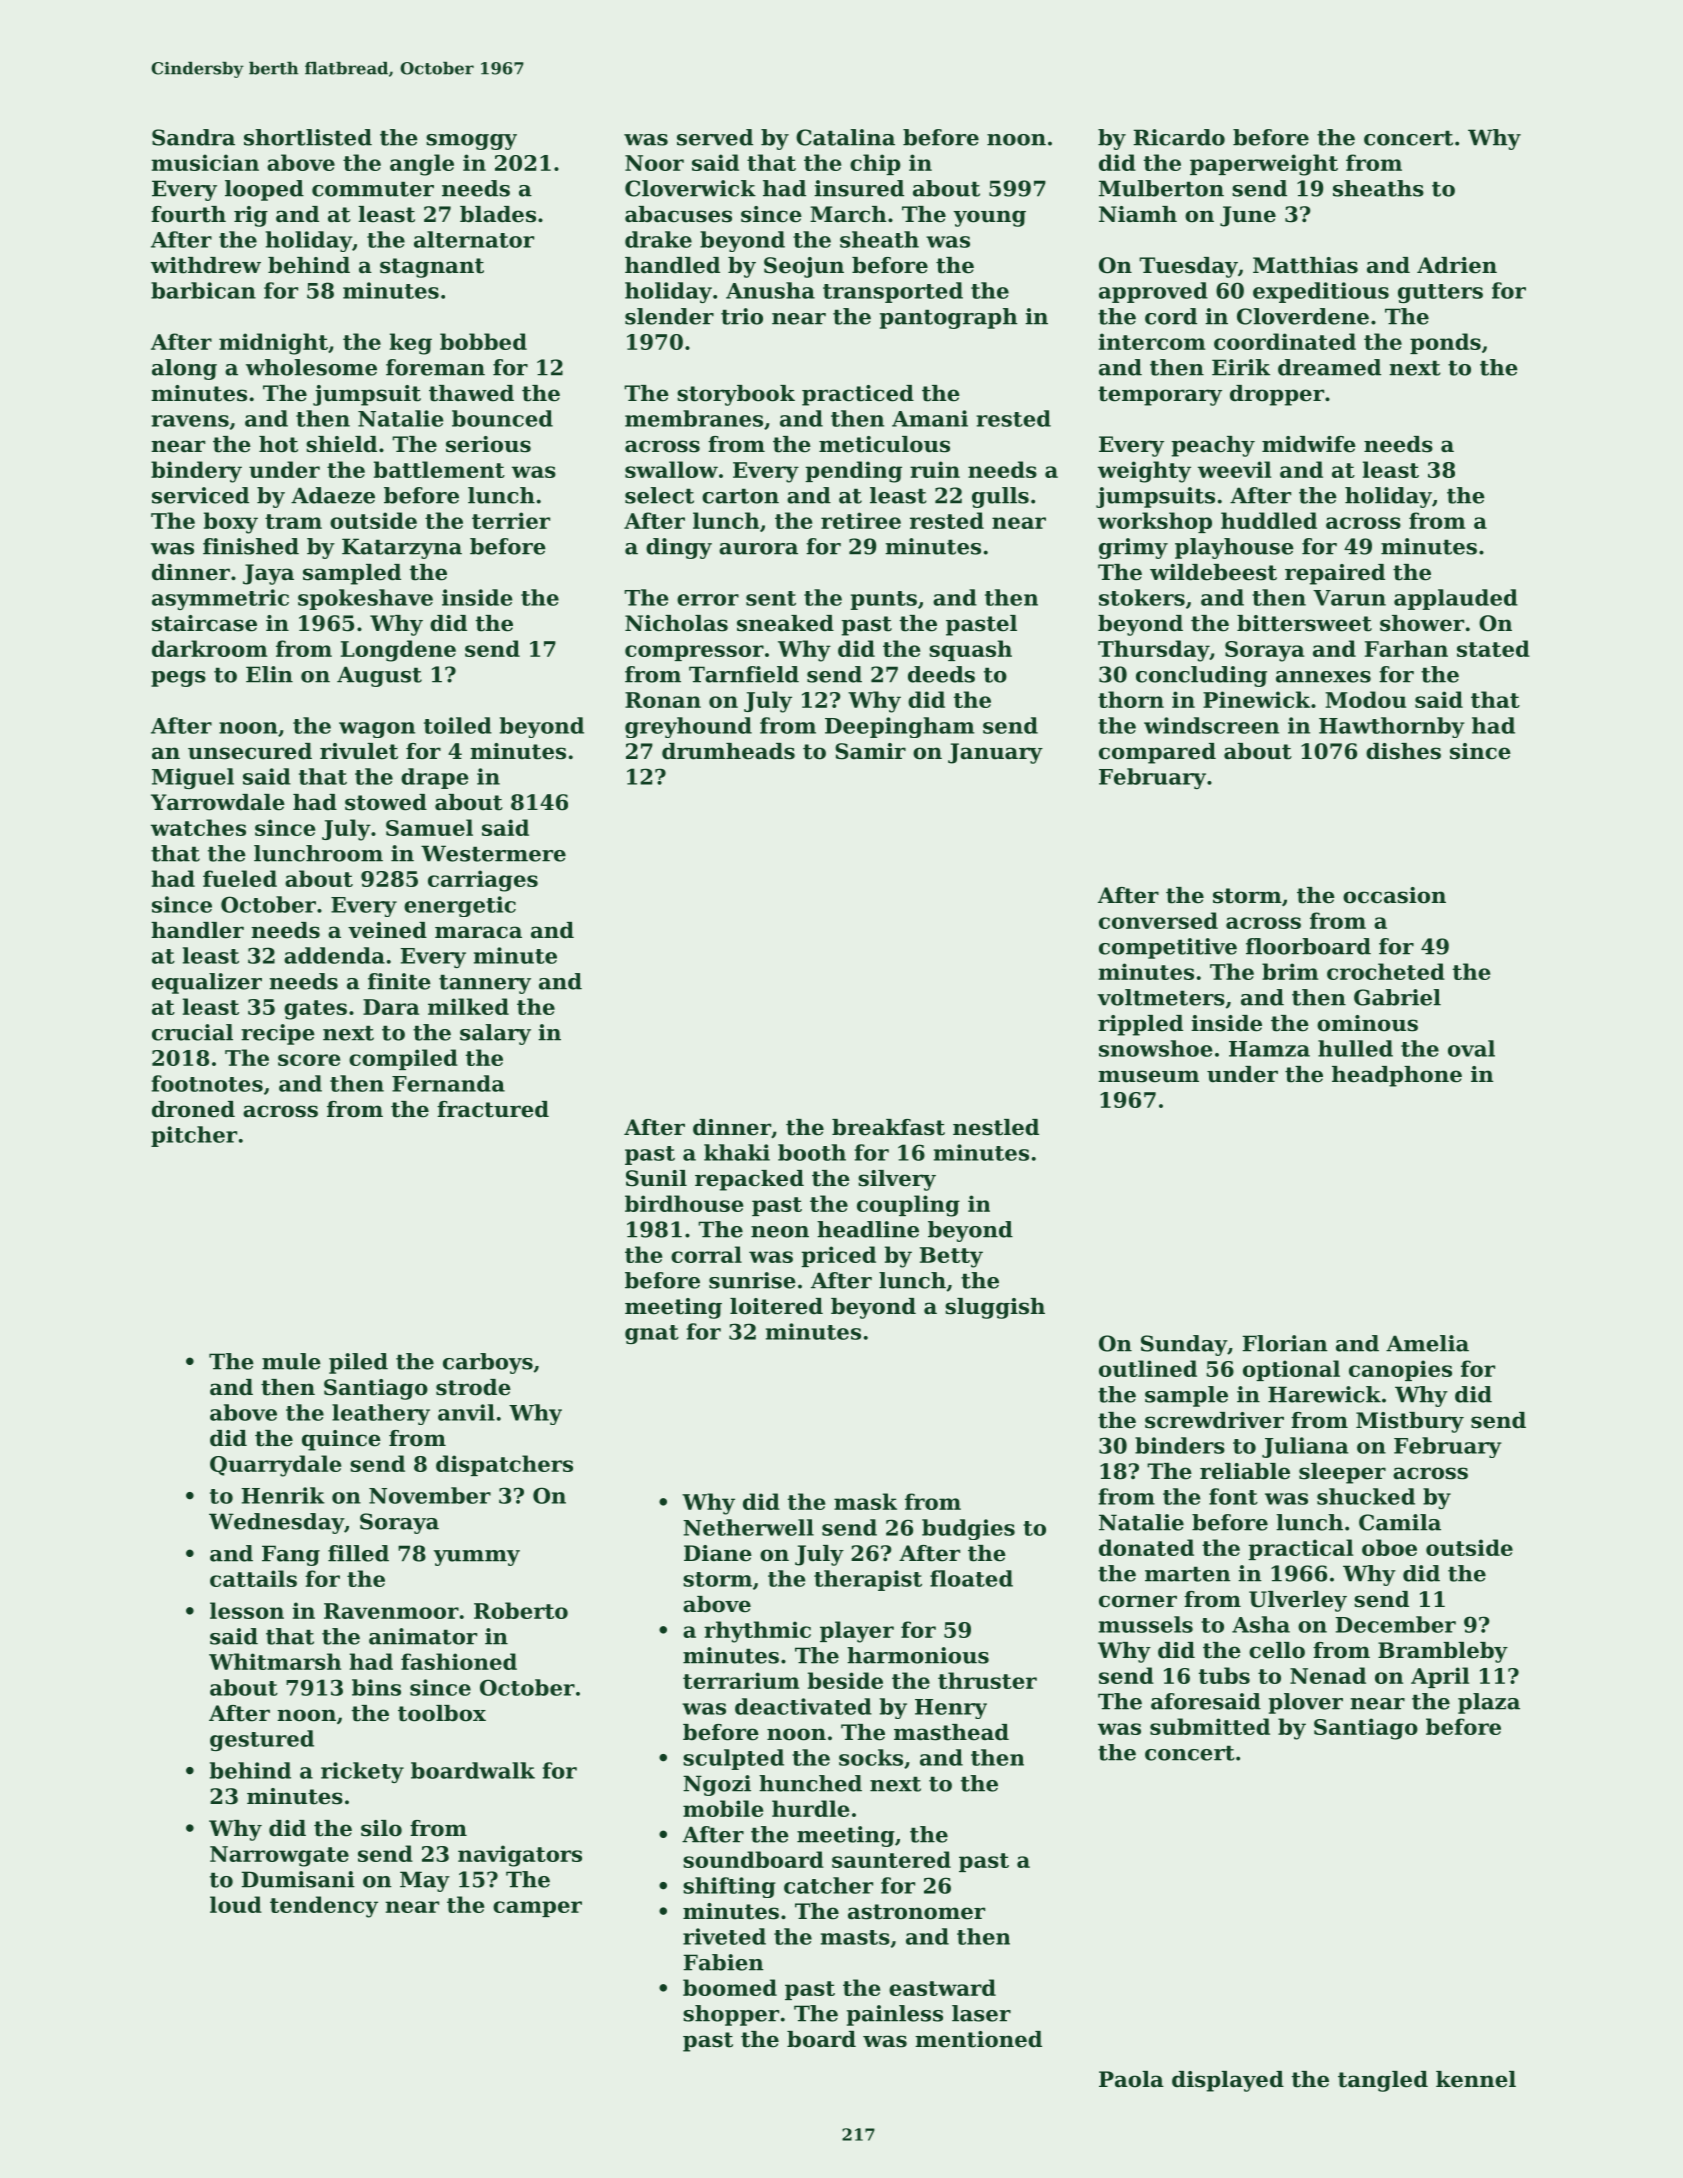 This document has height=2178, width=1683. I want to click on membranes, so click(694, 418).
